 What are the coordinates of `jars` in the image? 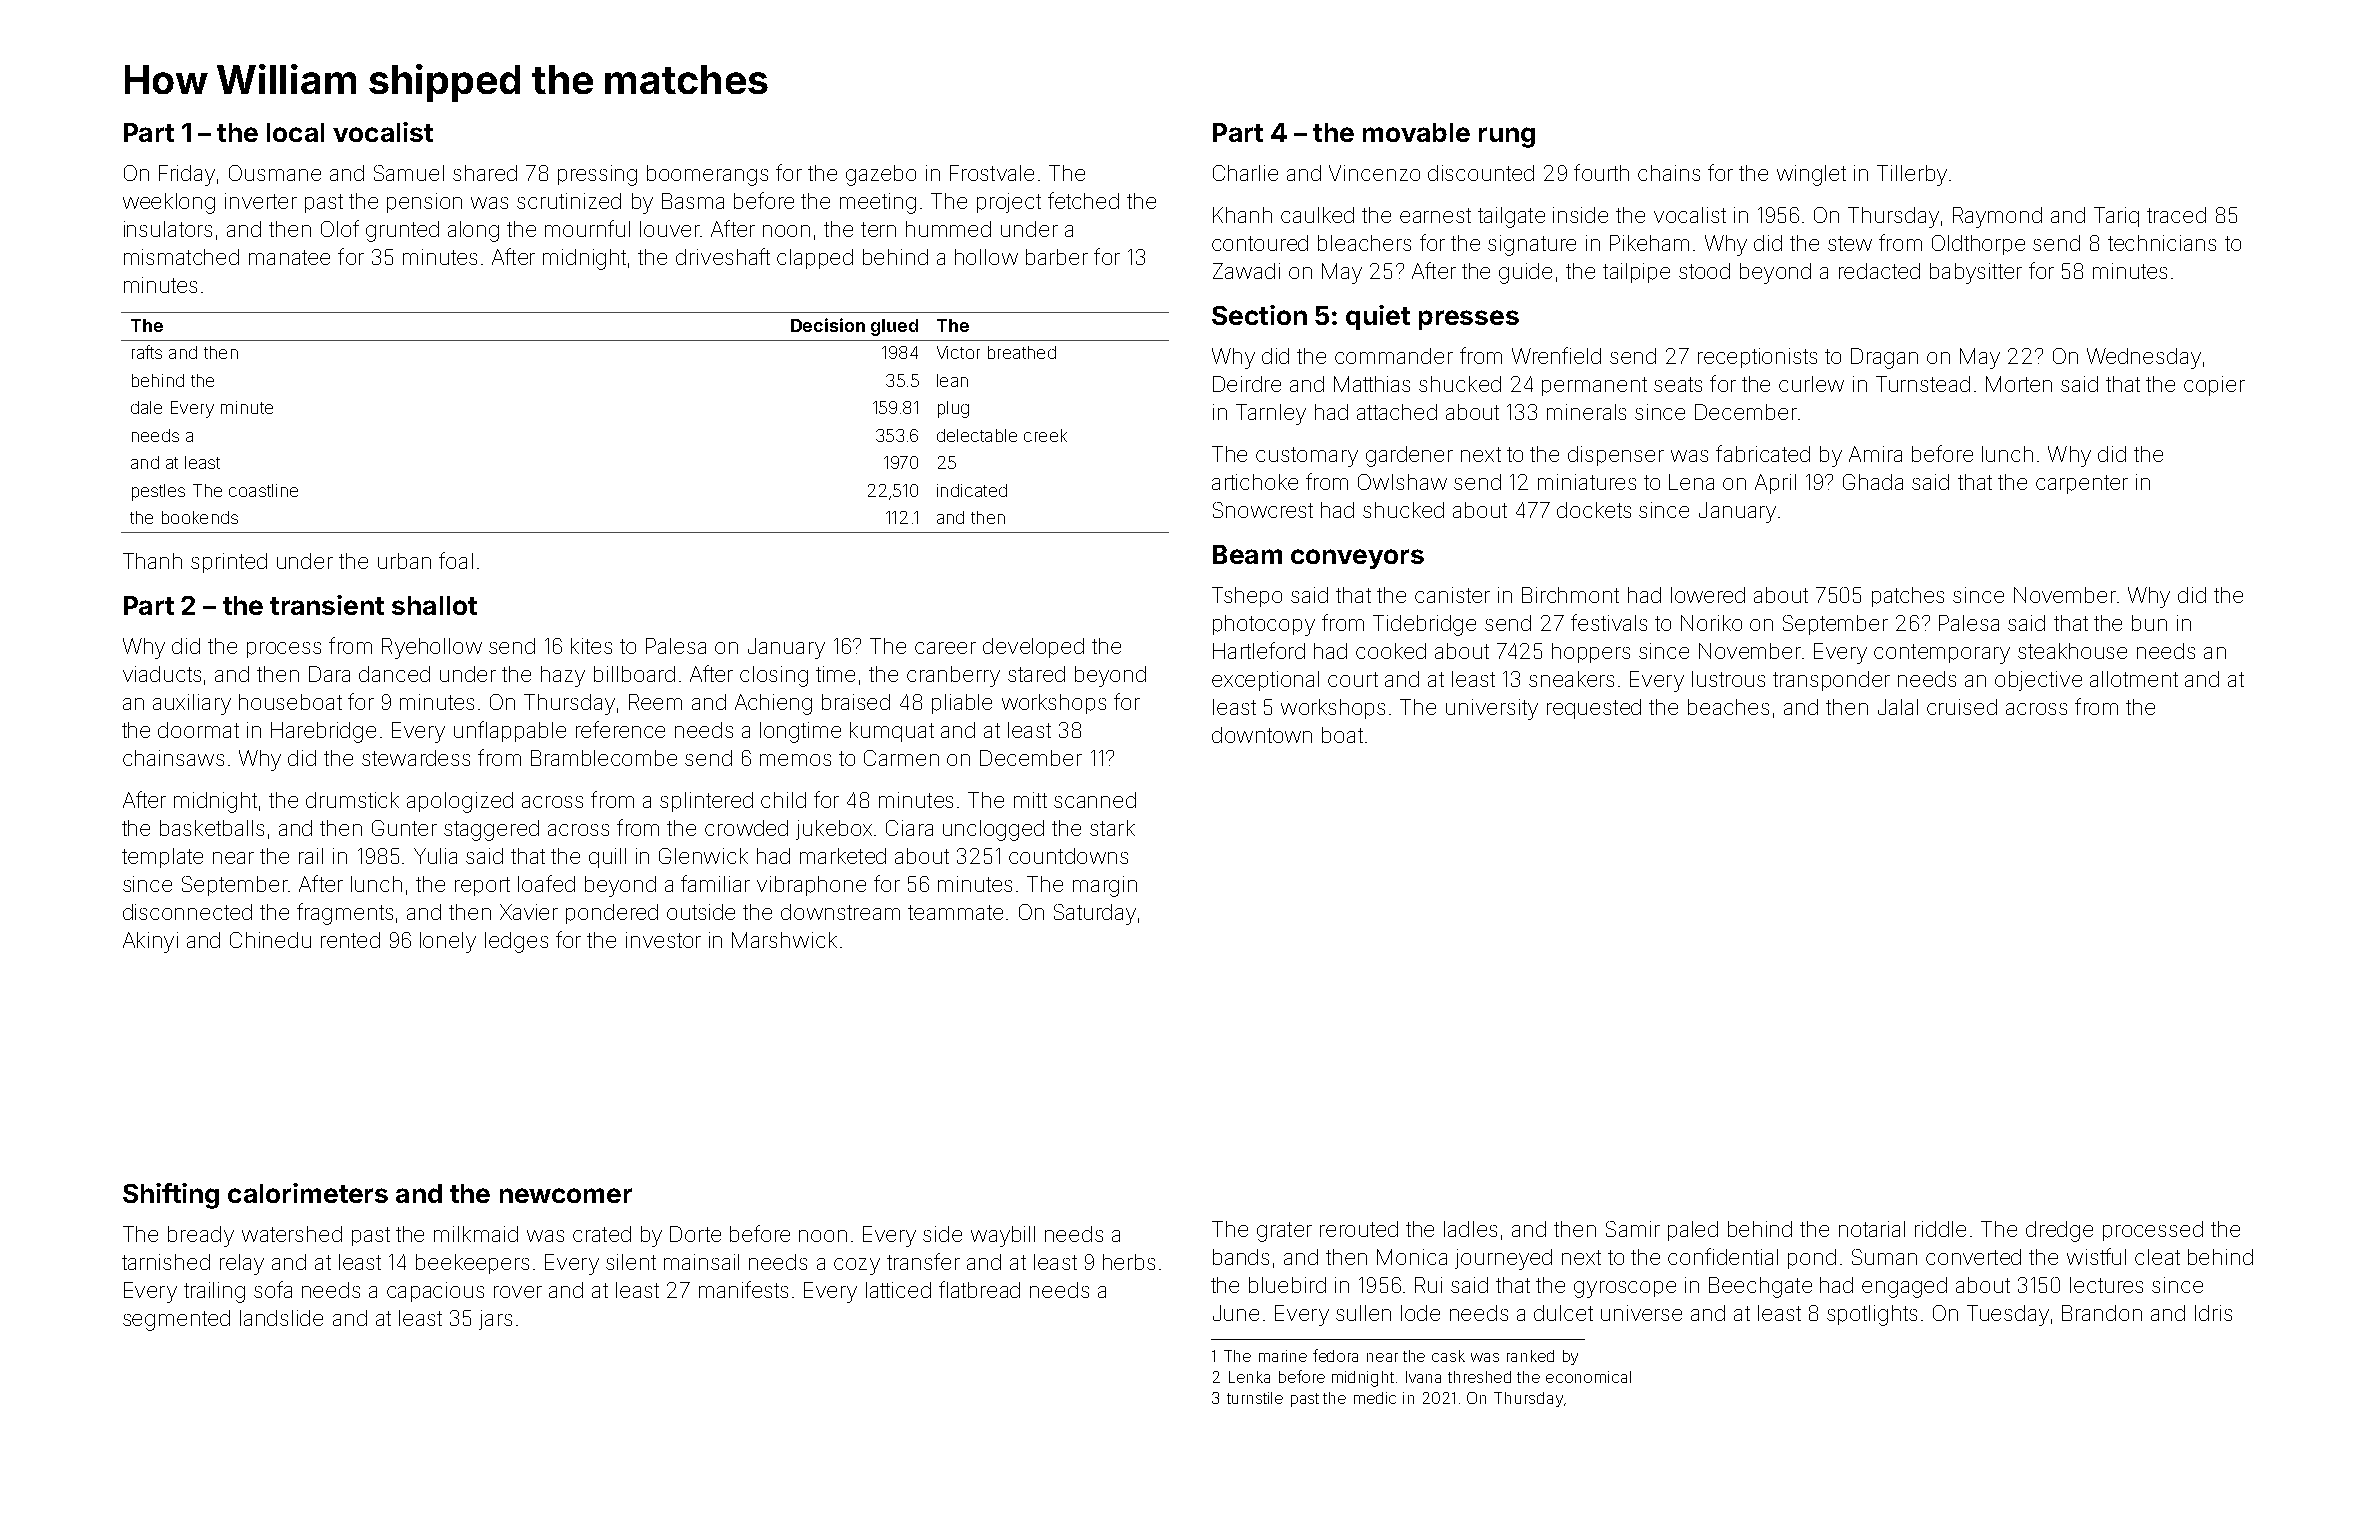 It's located at (495, 1320).
